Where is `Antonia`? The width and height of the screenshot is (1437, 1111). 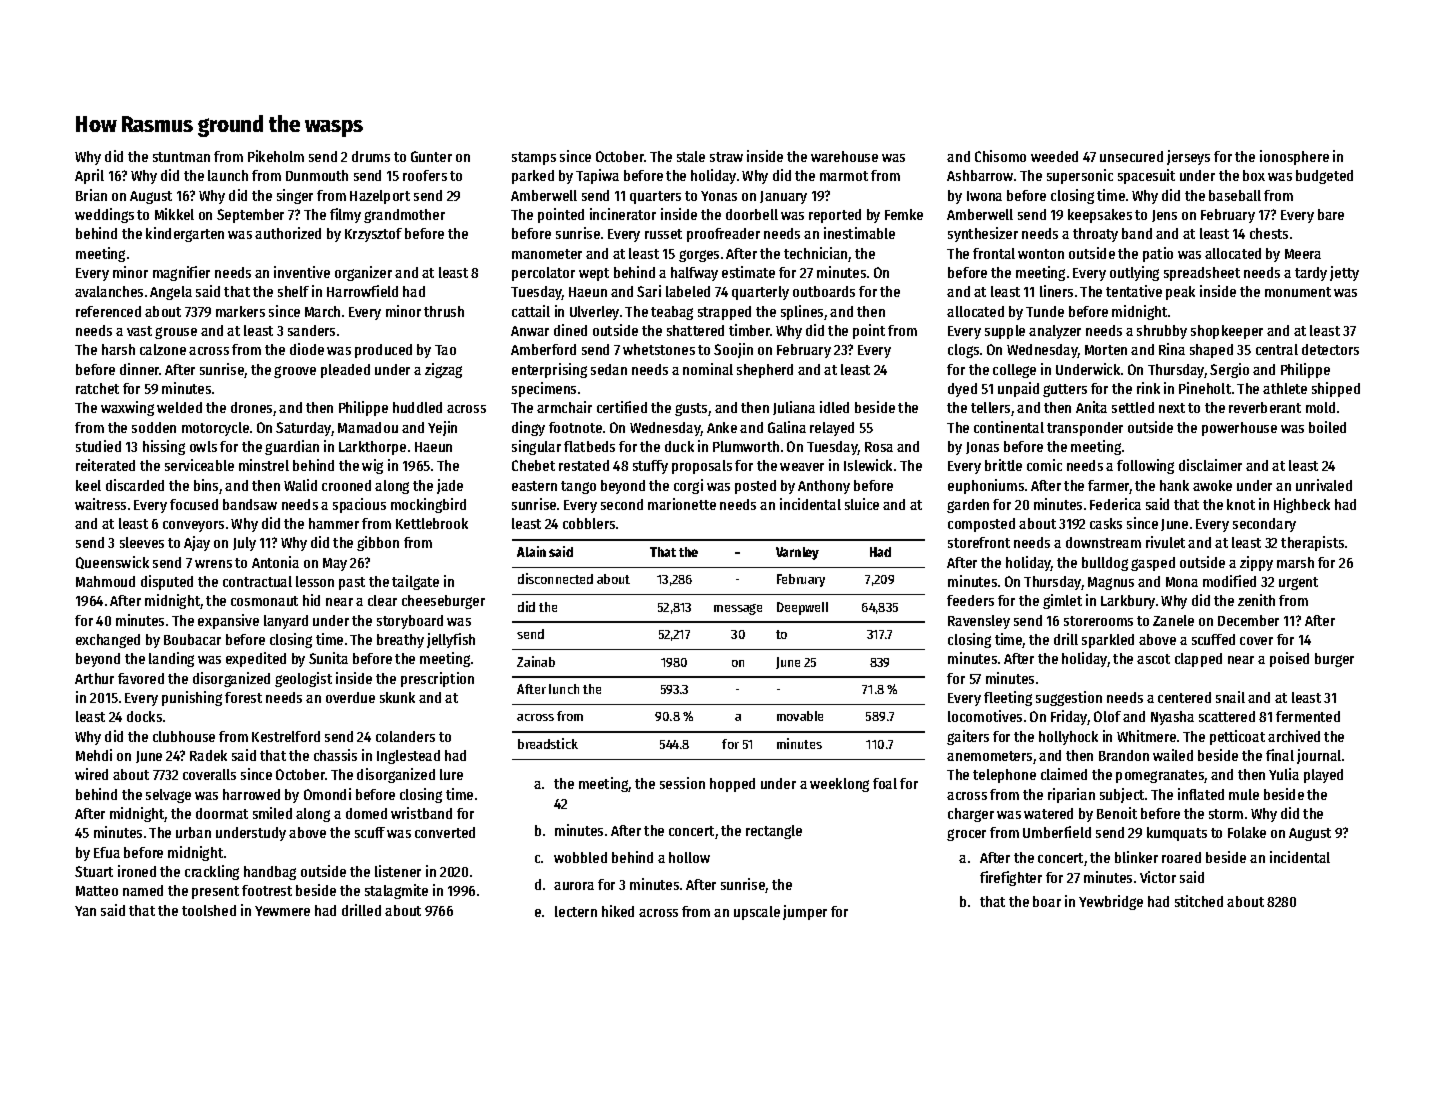
Antonia is located at coordinates (275, 562).
